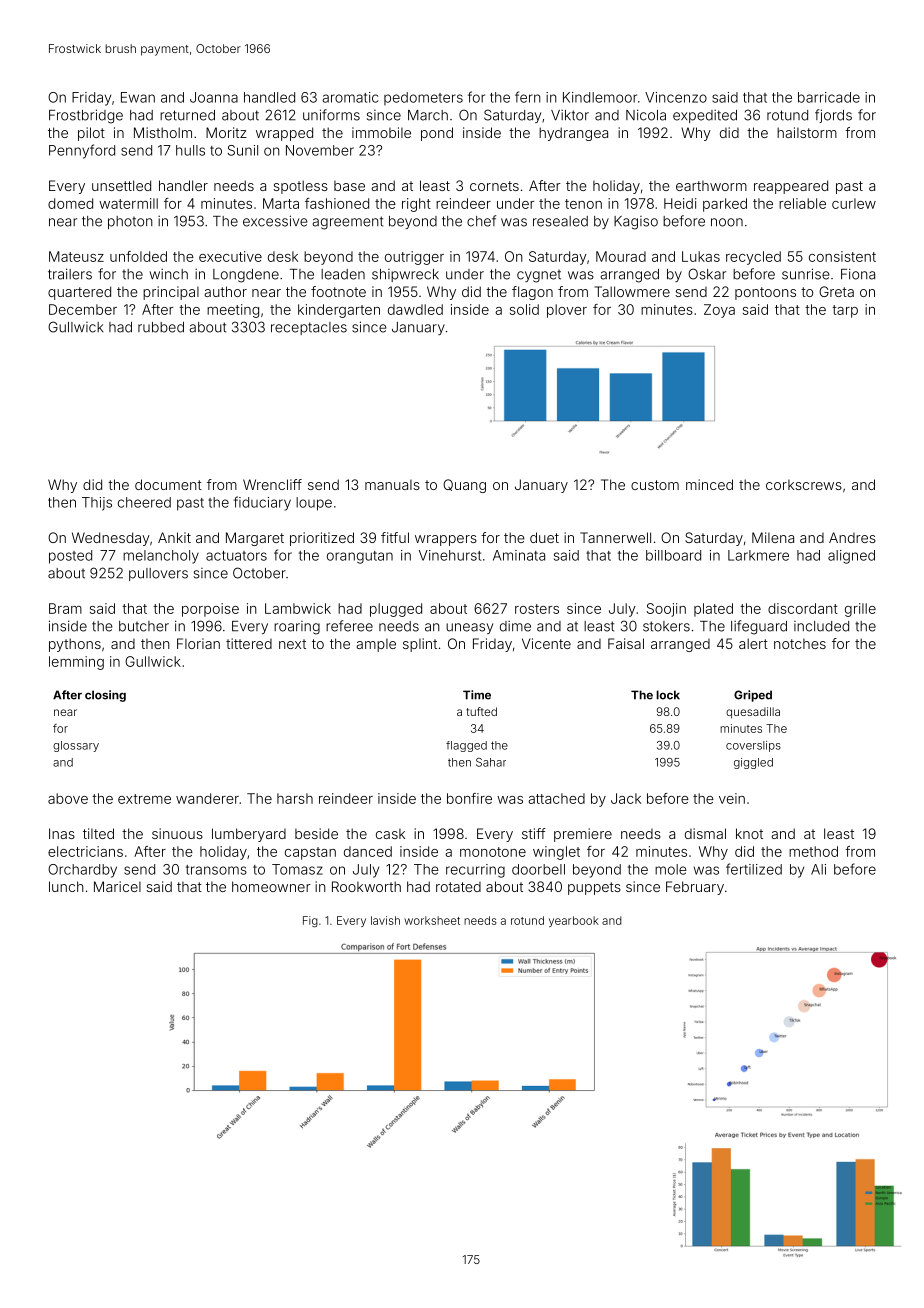 This screenshot has width=924, height=1308. What do you see at coordinates (574, 921) in the screenshot?
I see `yearbook` at bounding box center [574, 921].
